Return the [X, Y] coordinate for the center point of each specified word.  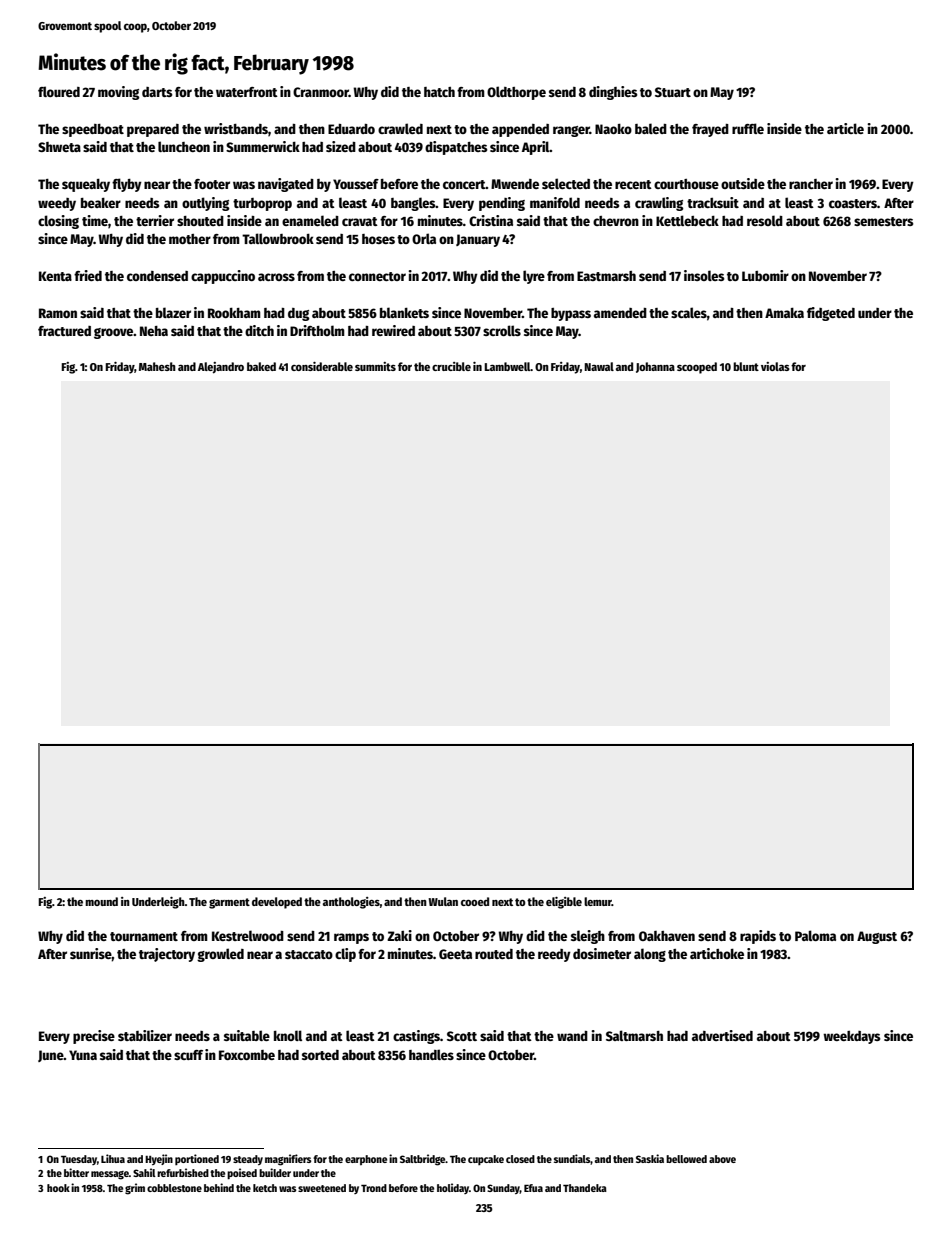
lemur [598, 901]
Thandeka [585, 1188]
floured [59, 91]
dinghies [613, 93]
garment [229, 903]
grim [135, 1189]
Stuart [673, 92]
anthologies [351, 903]
